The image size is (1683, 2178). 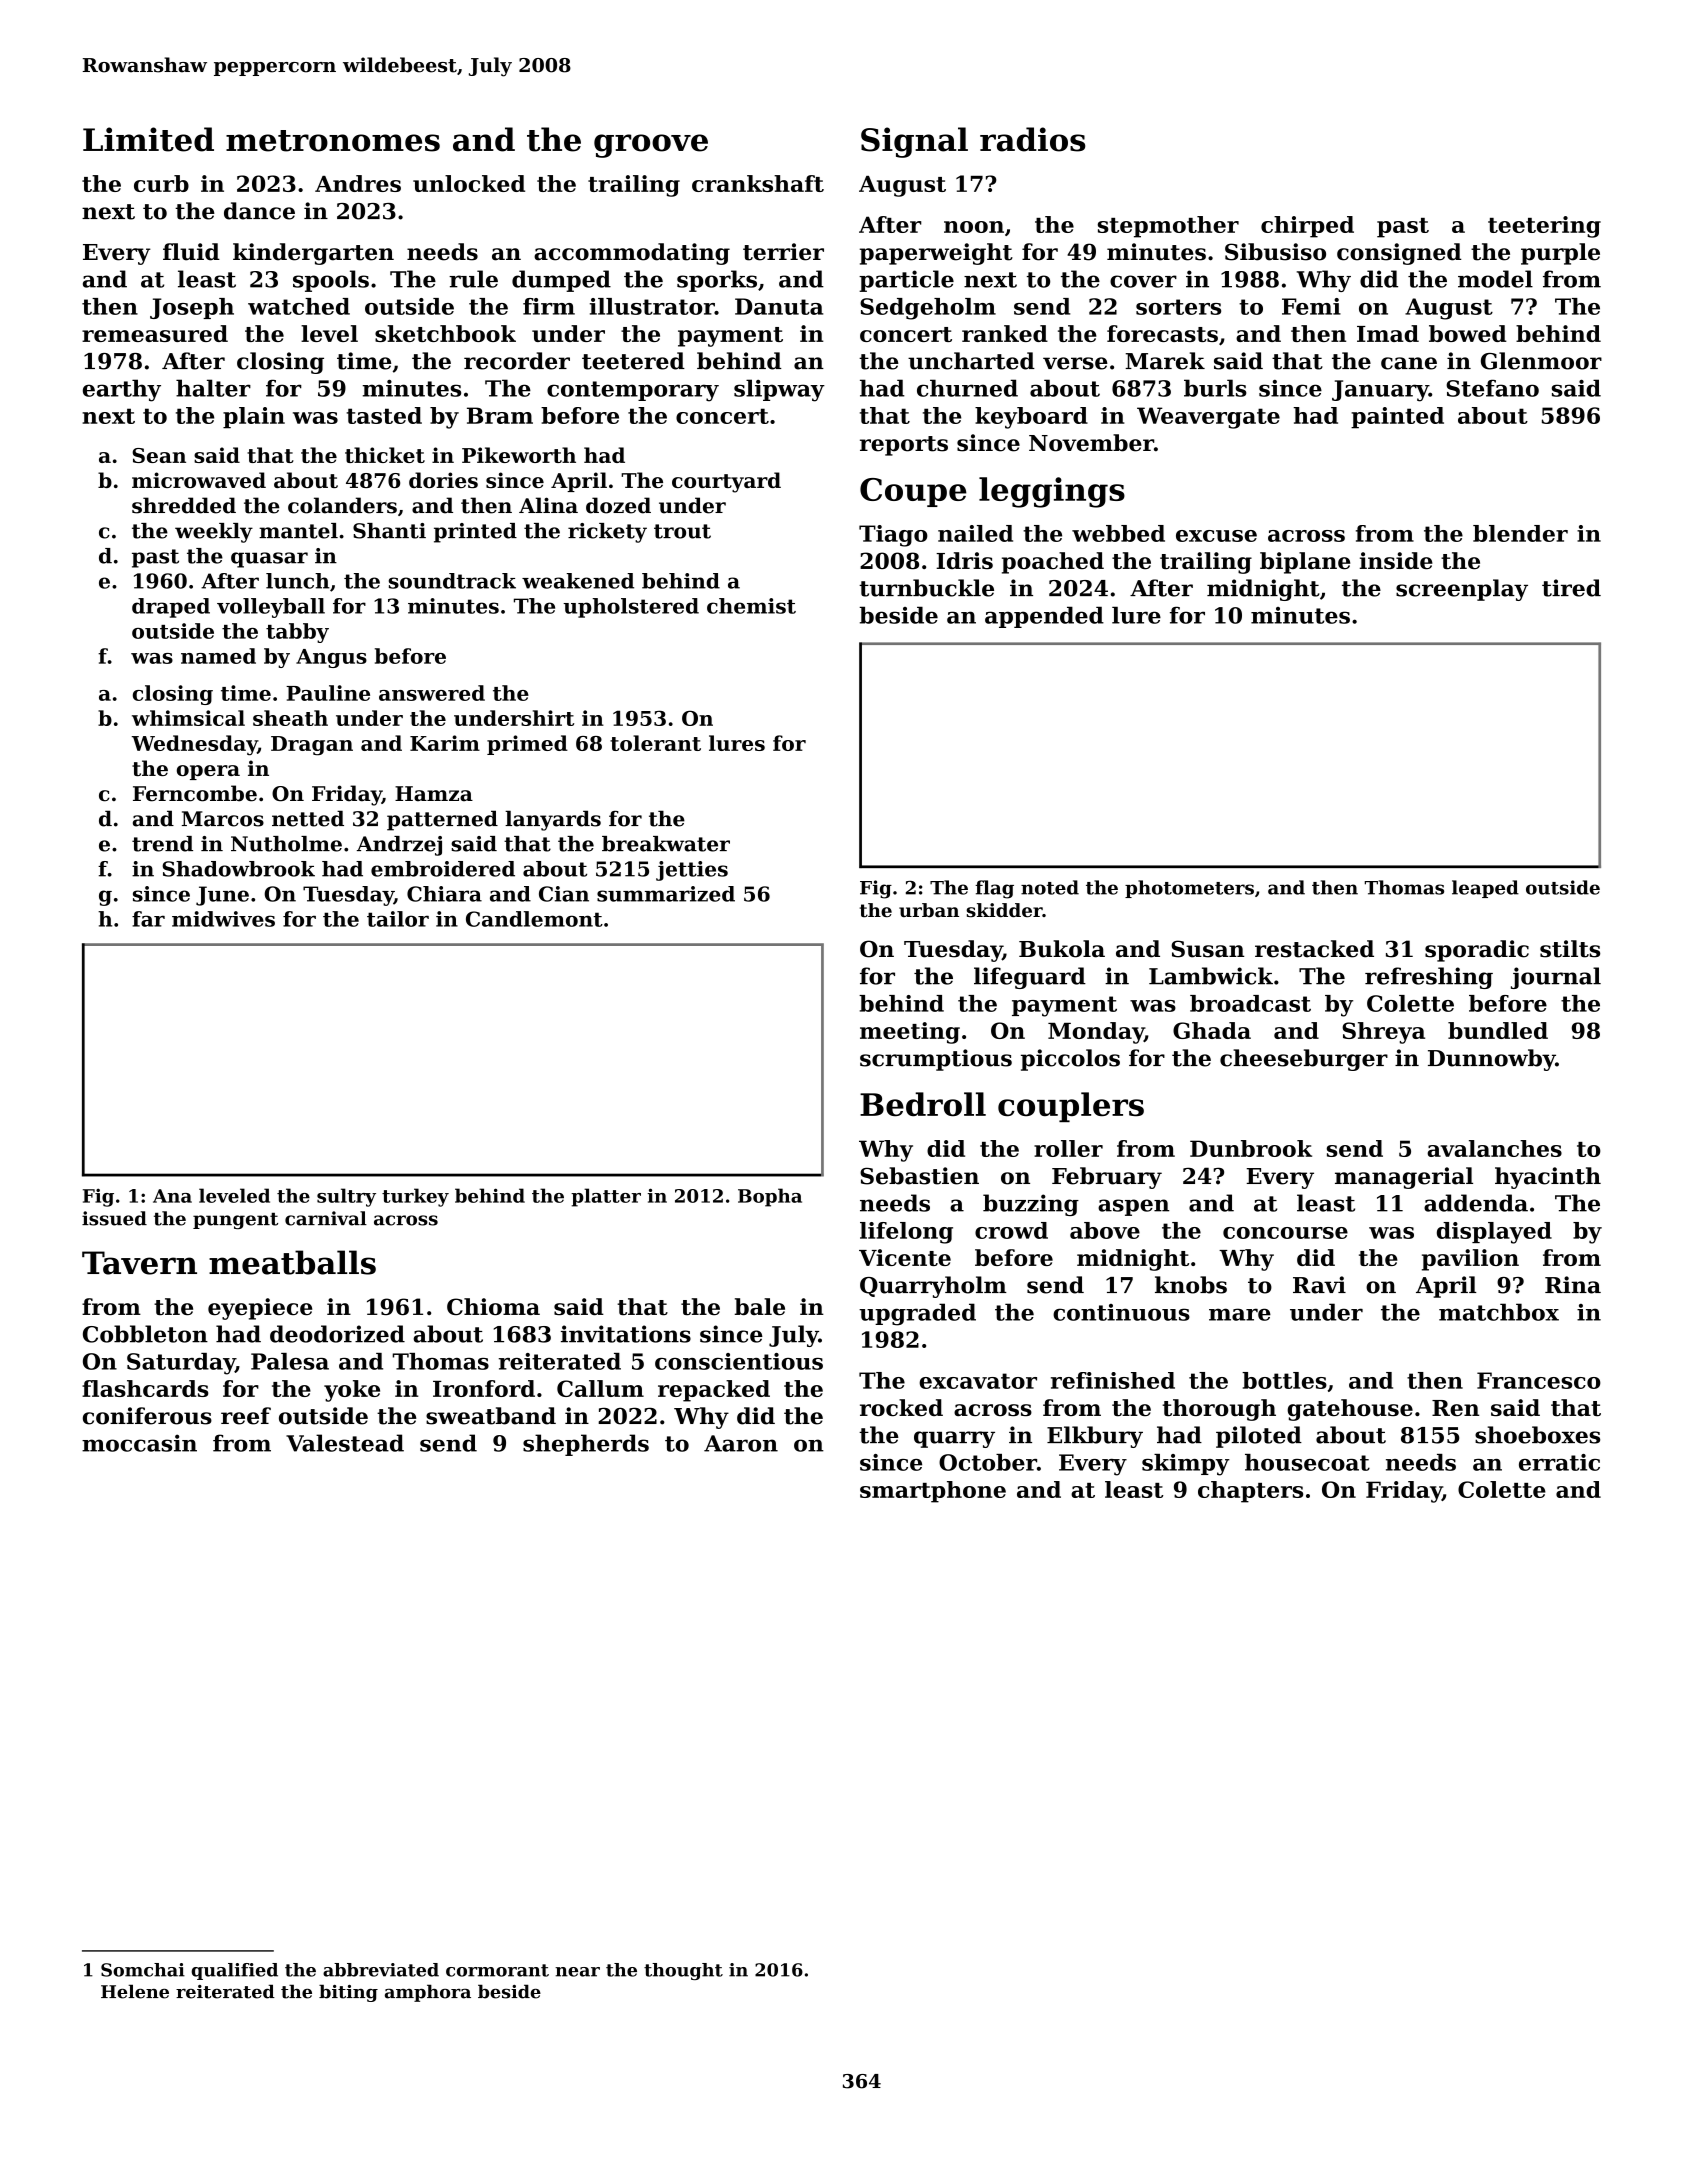 What do you see at coordinates (666, 894) in the screenshot?
I see `summarized` at bounding box center [666, 894].
